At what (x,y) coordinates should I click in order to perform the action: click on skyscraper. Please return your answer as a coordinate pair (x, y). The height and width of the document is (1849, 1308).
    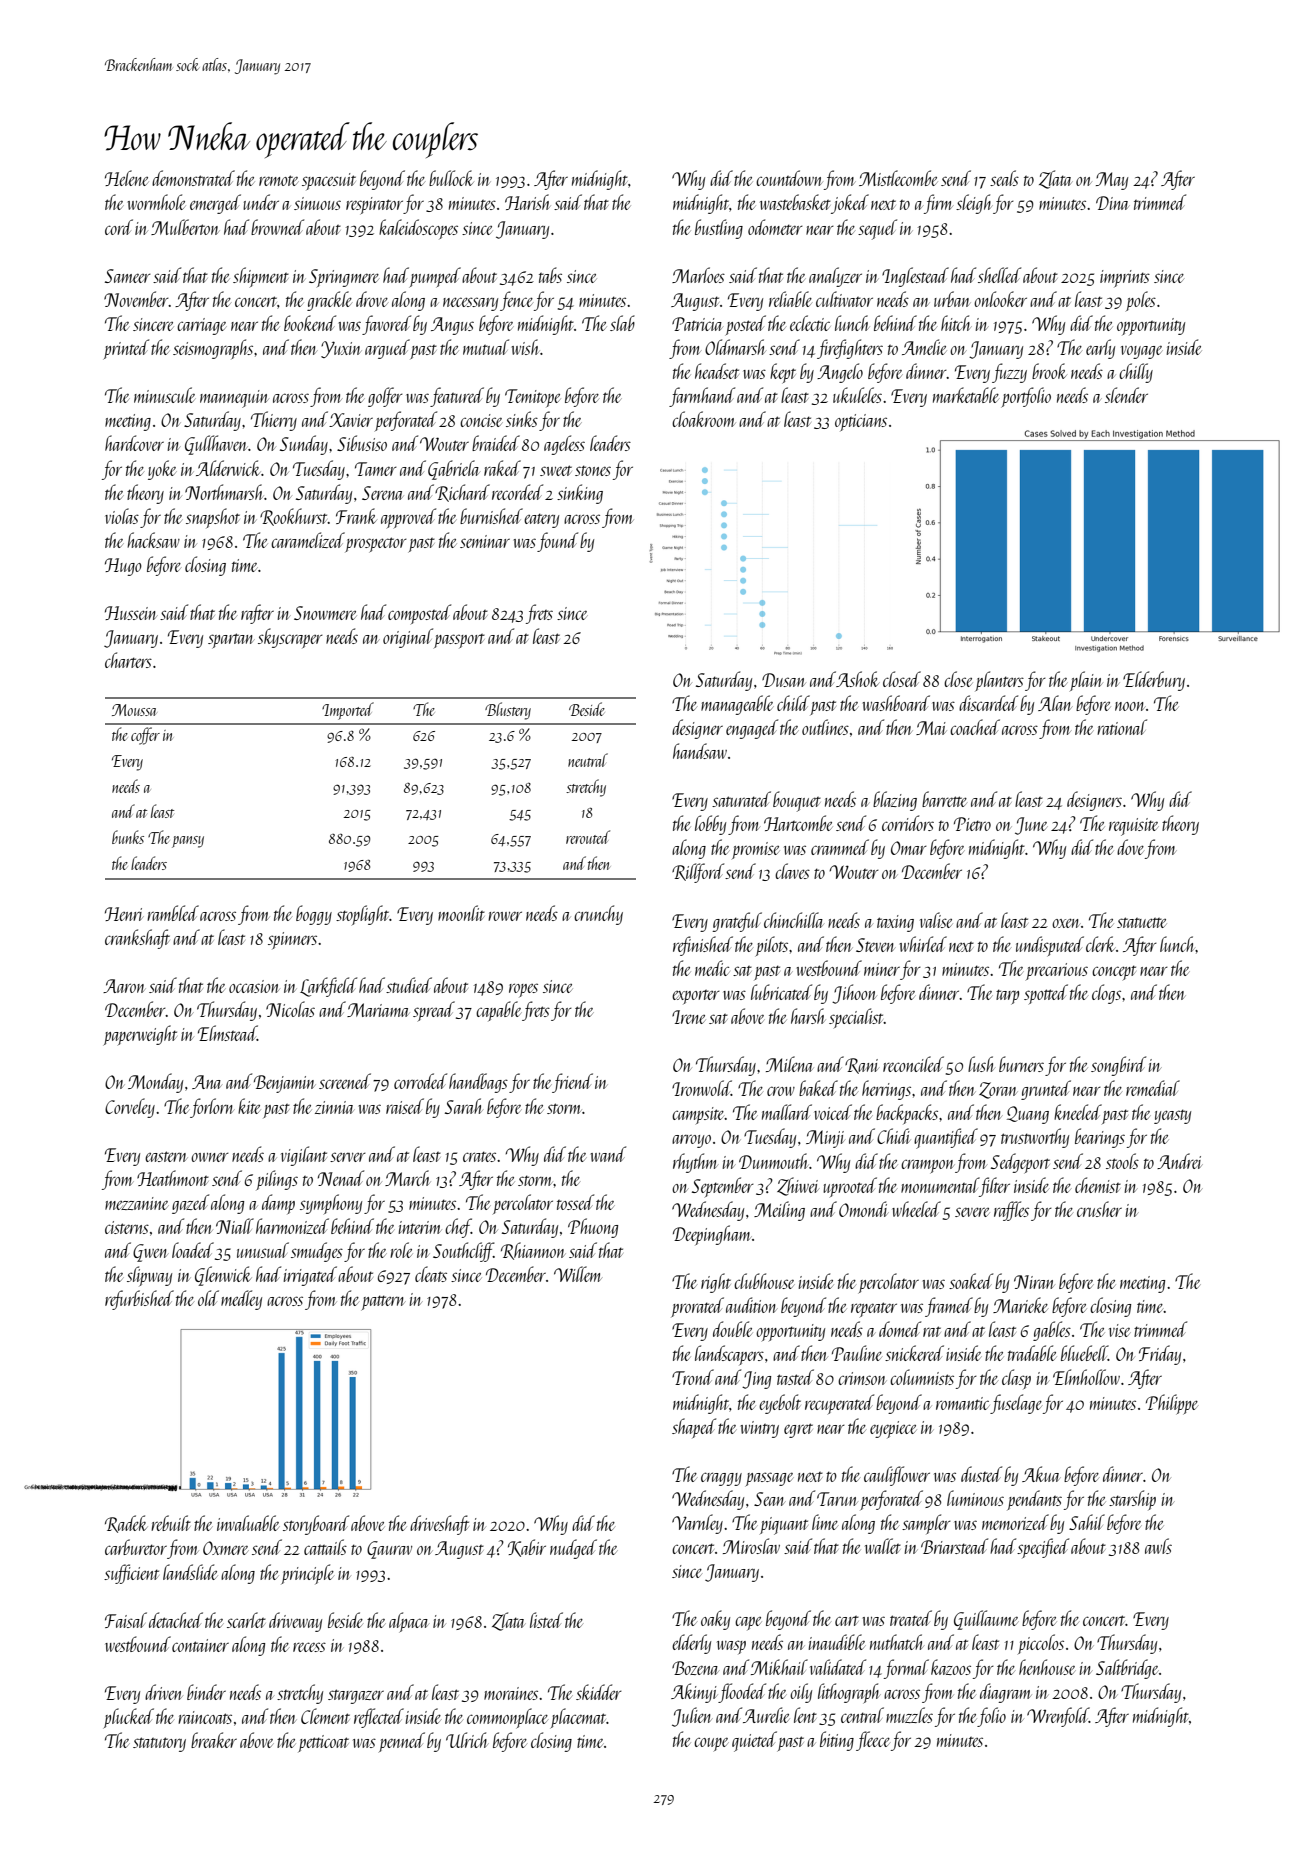
    Looking at the image, I should click on (290, 638).
